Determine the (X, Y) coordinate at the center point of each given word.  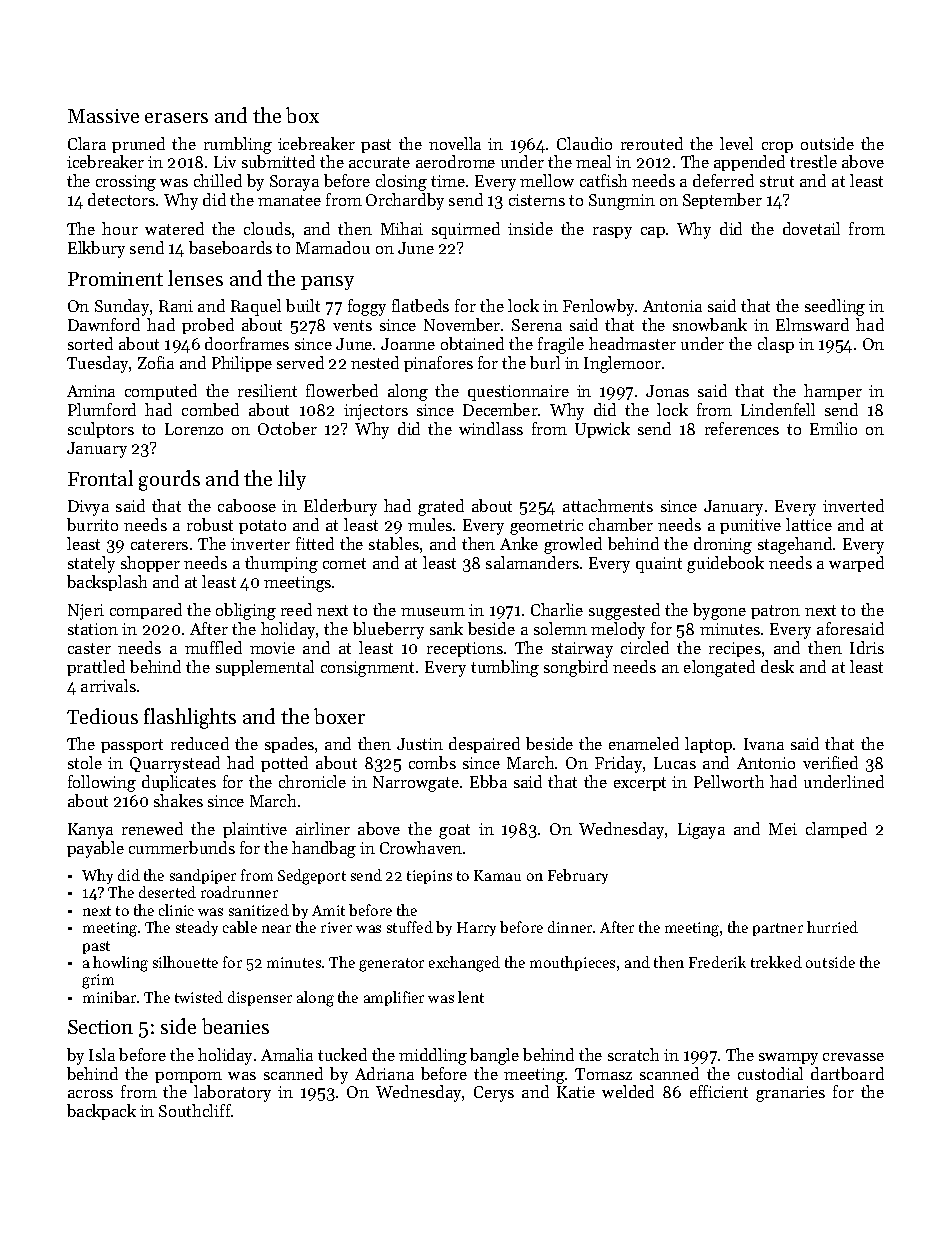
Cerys (494, 1094)
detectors (121, 199)
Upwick (602, 430)
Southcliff (195, 1110)
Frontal (100, 478)
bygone (719, 611)
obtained (472, 343)
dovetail (811, 228)
